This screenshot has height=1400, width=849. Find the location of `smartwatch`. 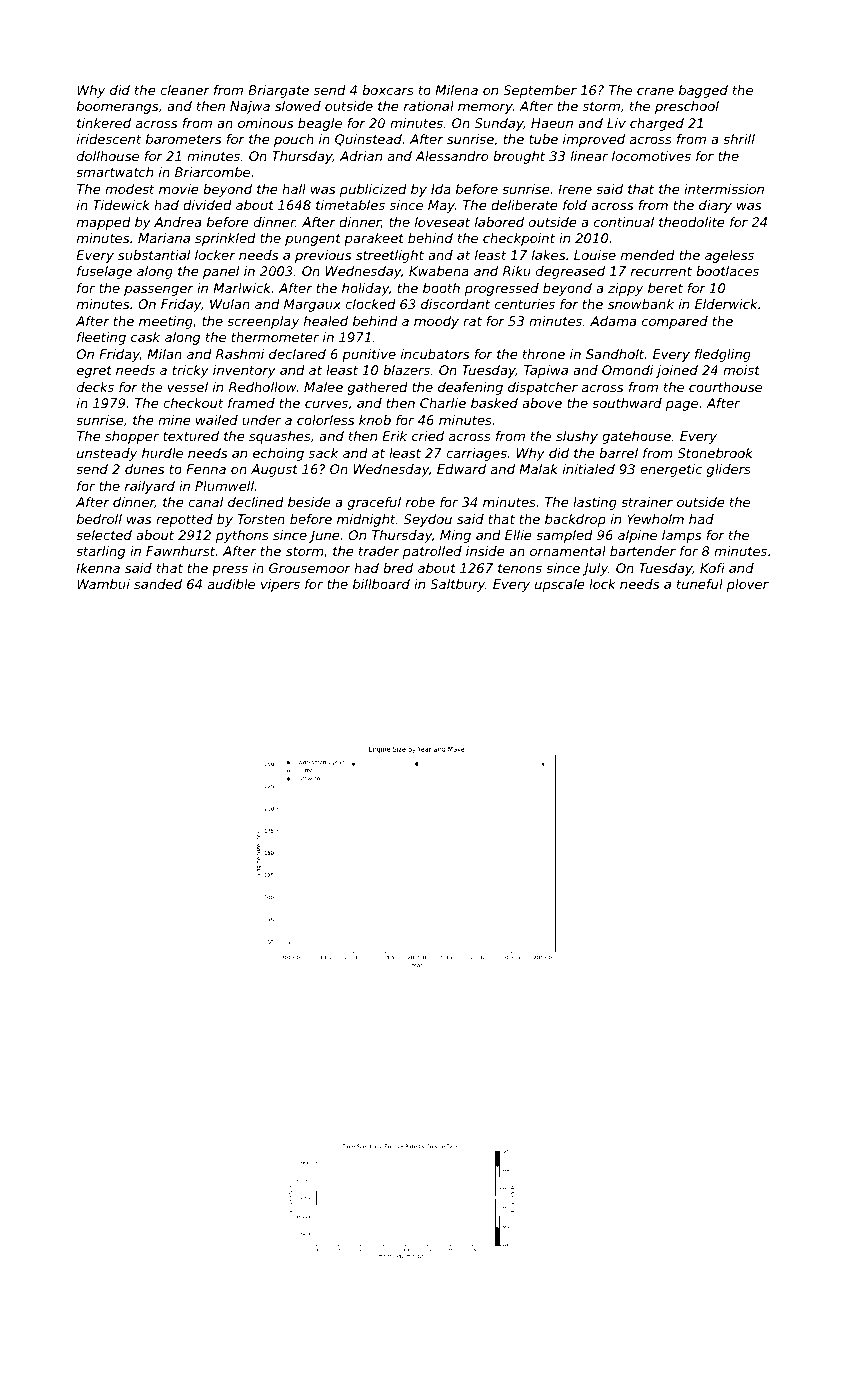

smartwatch is located at coordinates (114, 172).
